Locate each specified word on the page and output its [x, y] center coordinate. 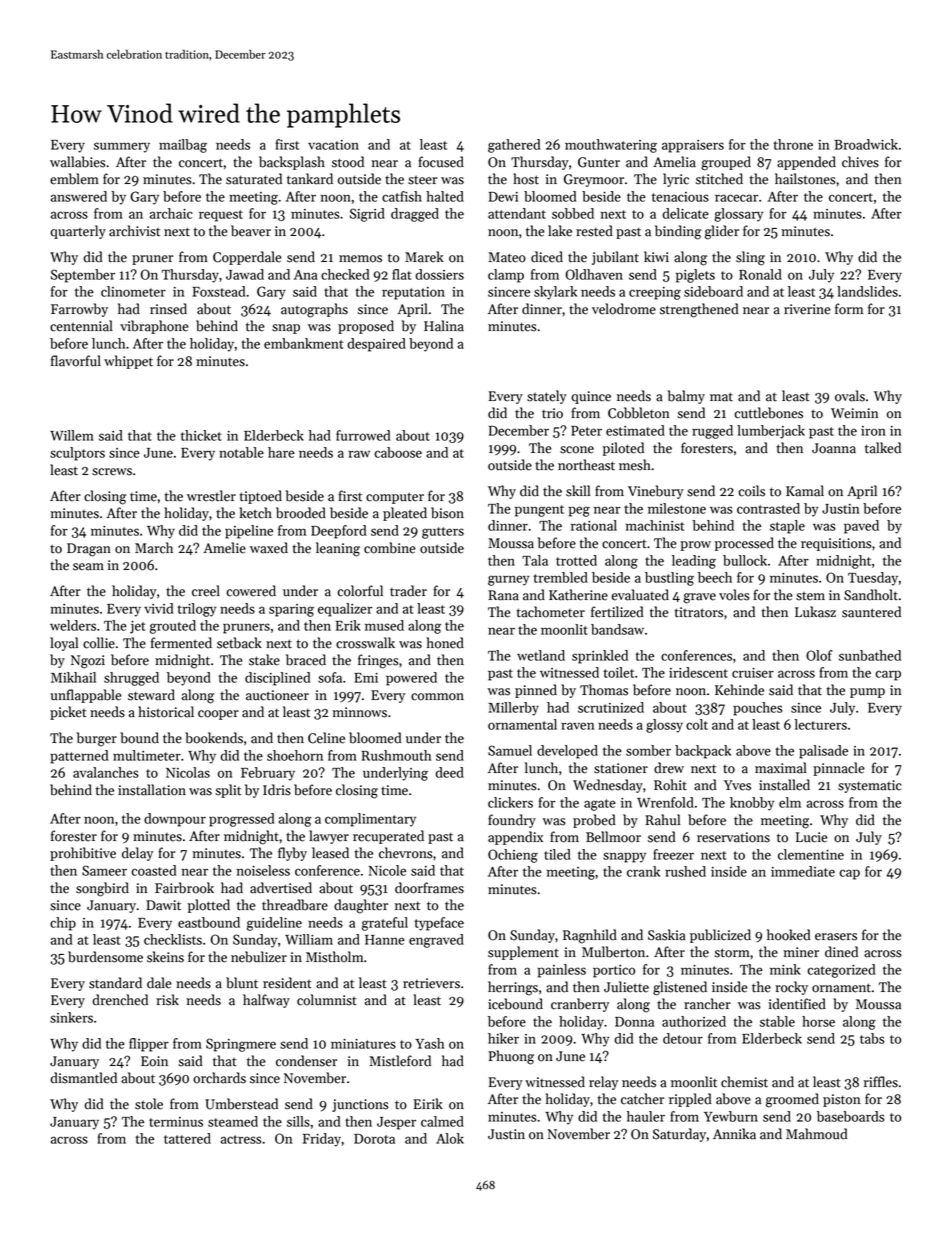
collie [99, 643]
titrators [699, 612]
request [221, 216]
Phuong [511, 1057]
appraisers [693, 146]
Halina [444, 326]
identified [797, 1004]
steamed [233, 1121]
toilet [619, 672]
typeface [439, 924]
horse [818, 1021]
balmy [686, 397]
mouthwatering [611, 146]
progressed [241, 820]
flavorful [76, 361]
